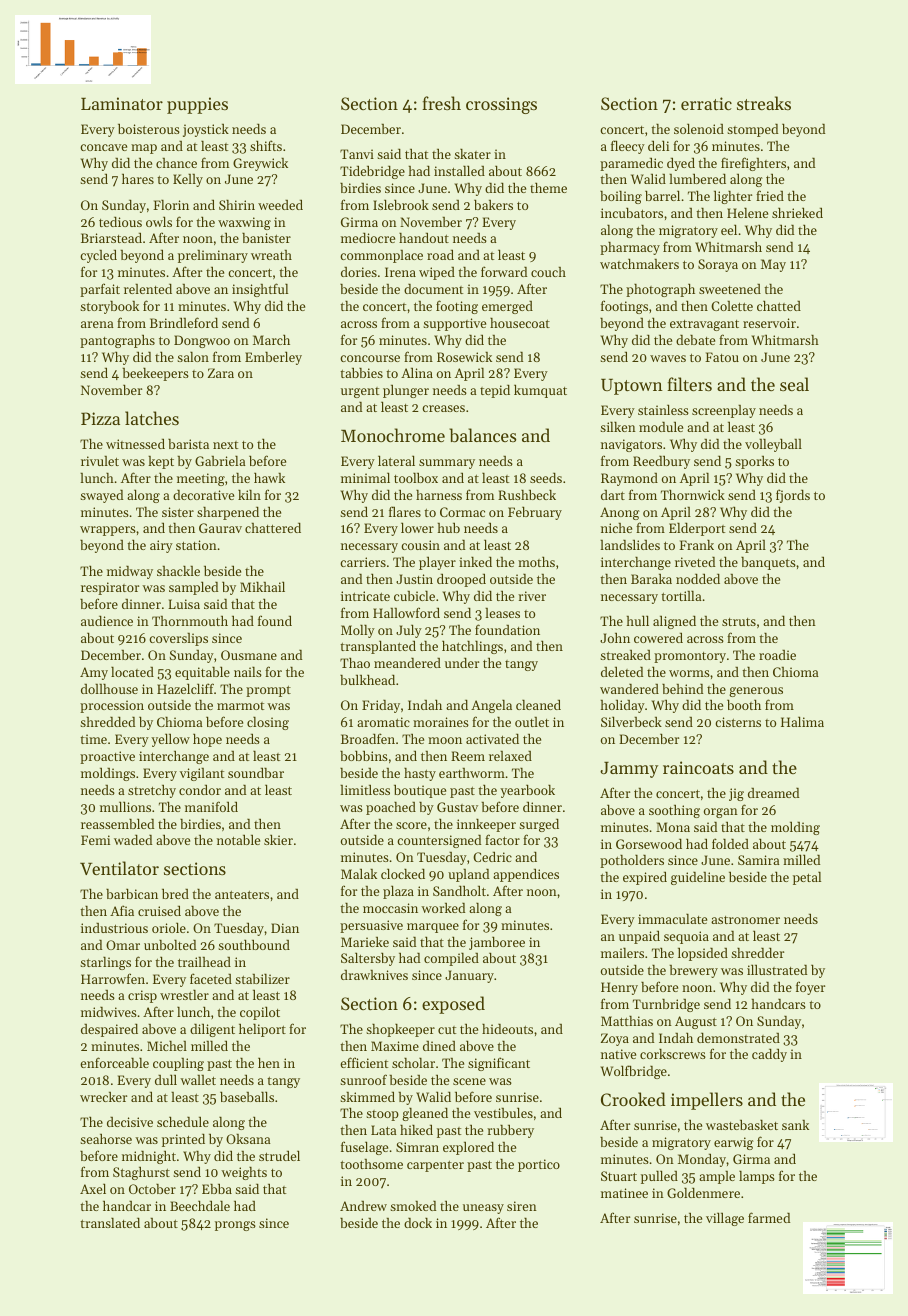  I want to click on shifts, so click(266, 145).
